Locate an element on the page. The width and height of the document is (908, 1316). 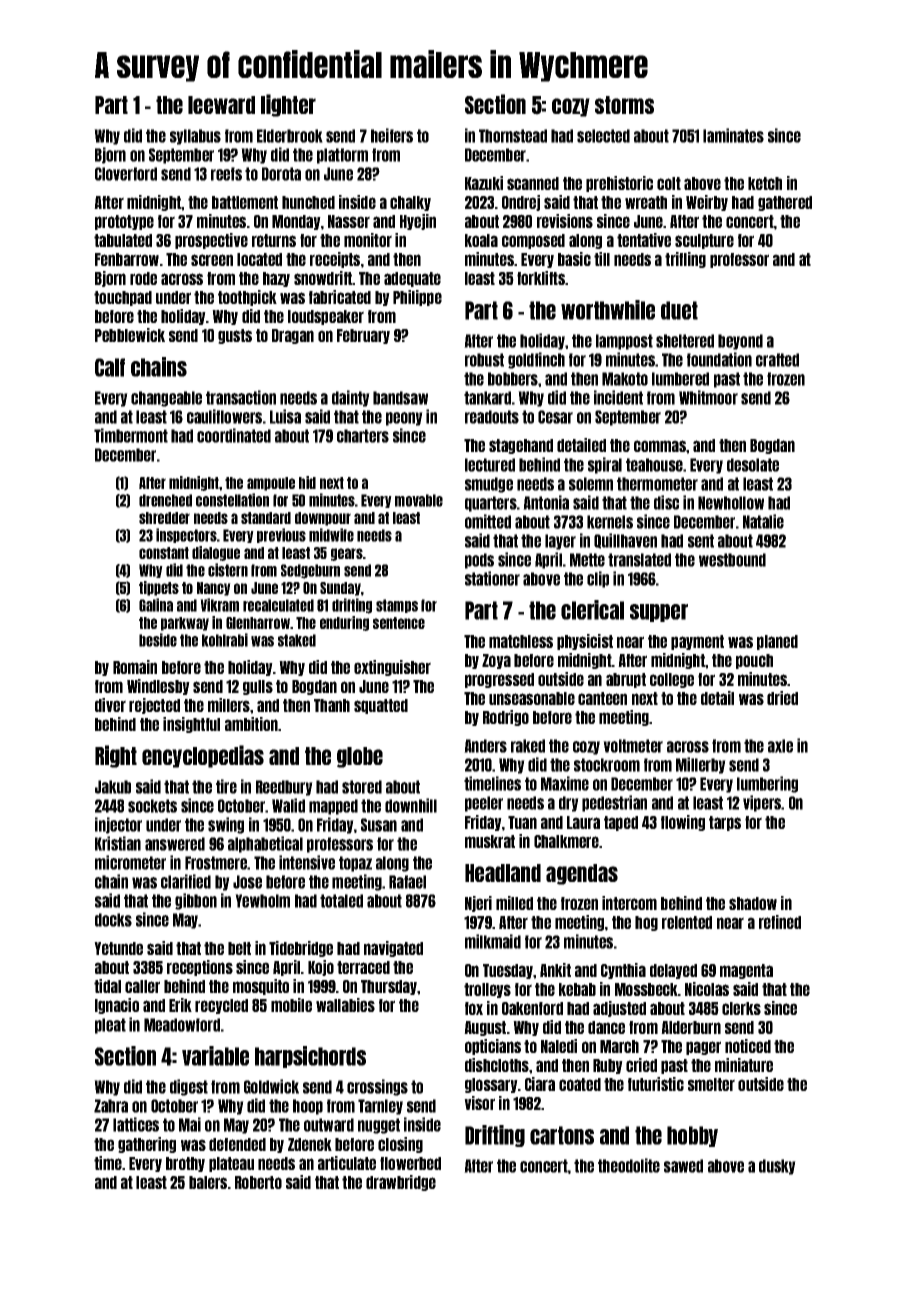
noticed is located at coordinates (748, 1046).
